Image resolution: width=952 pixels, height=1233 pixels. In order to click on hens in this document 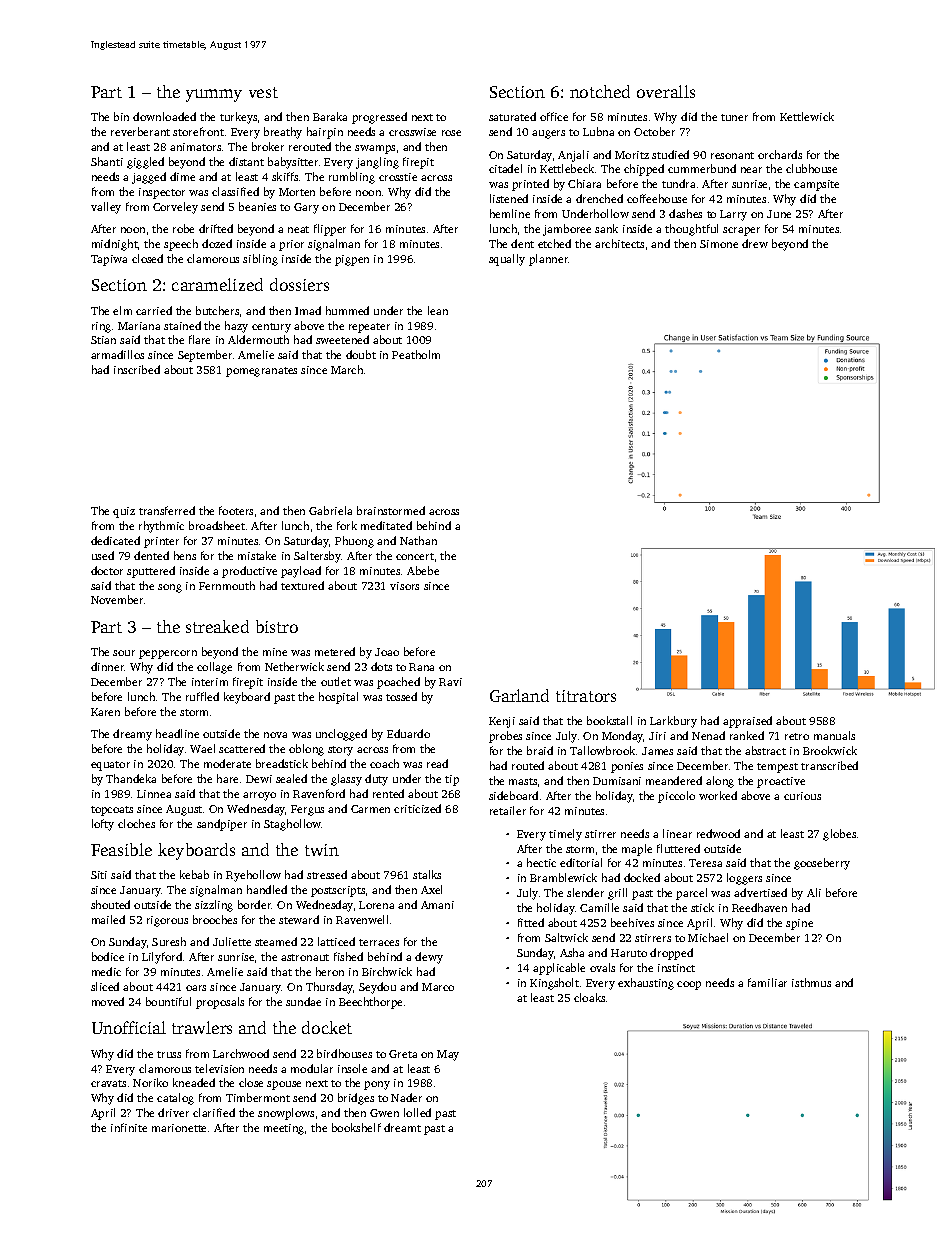, I will do `click(185, 555)`.
